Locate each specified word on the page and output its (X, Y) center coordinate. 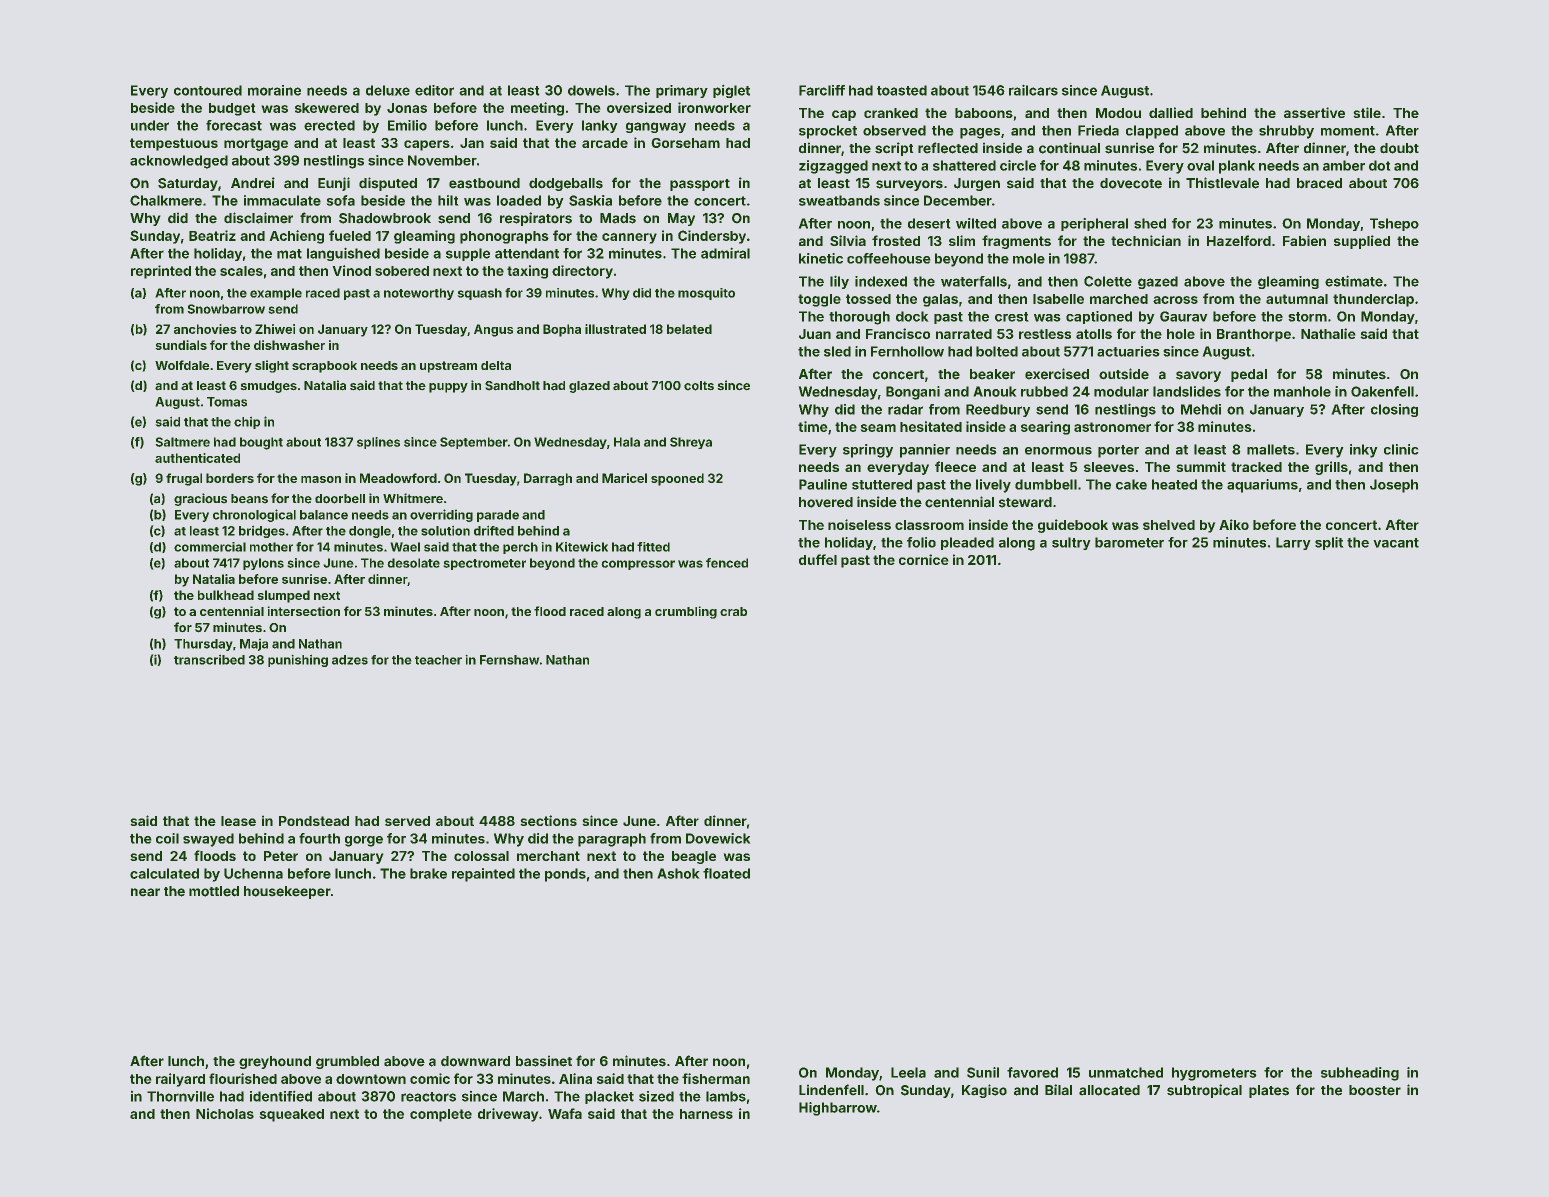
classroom (929, 525)
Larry (1293, 543)
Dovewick (718, 838)
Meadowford (398, 478)
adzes (350, 660)
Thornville (180, 1096)
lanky (600, 126)
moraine (274, 90)
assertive (1314, 112)
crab (733, 611)
